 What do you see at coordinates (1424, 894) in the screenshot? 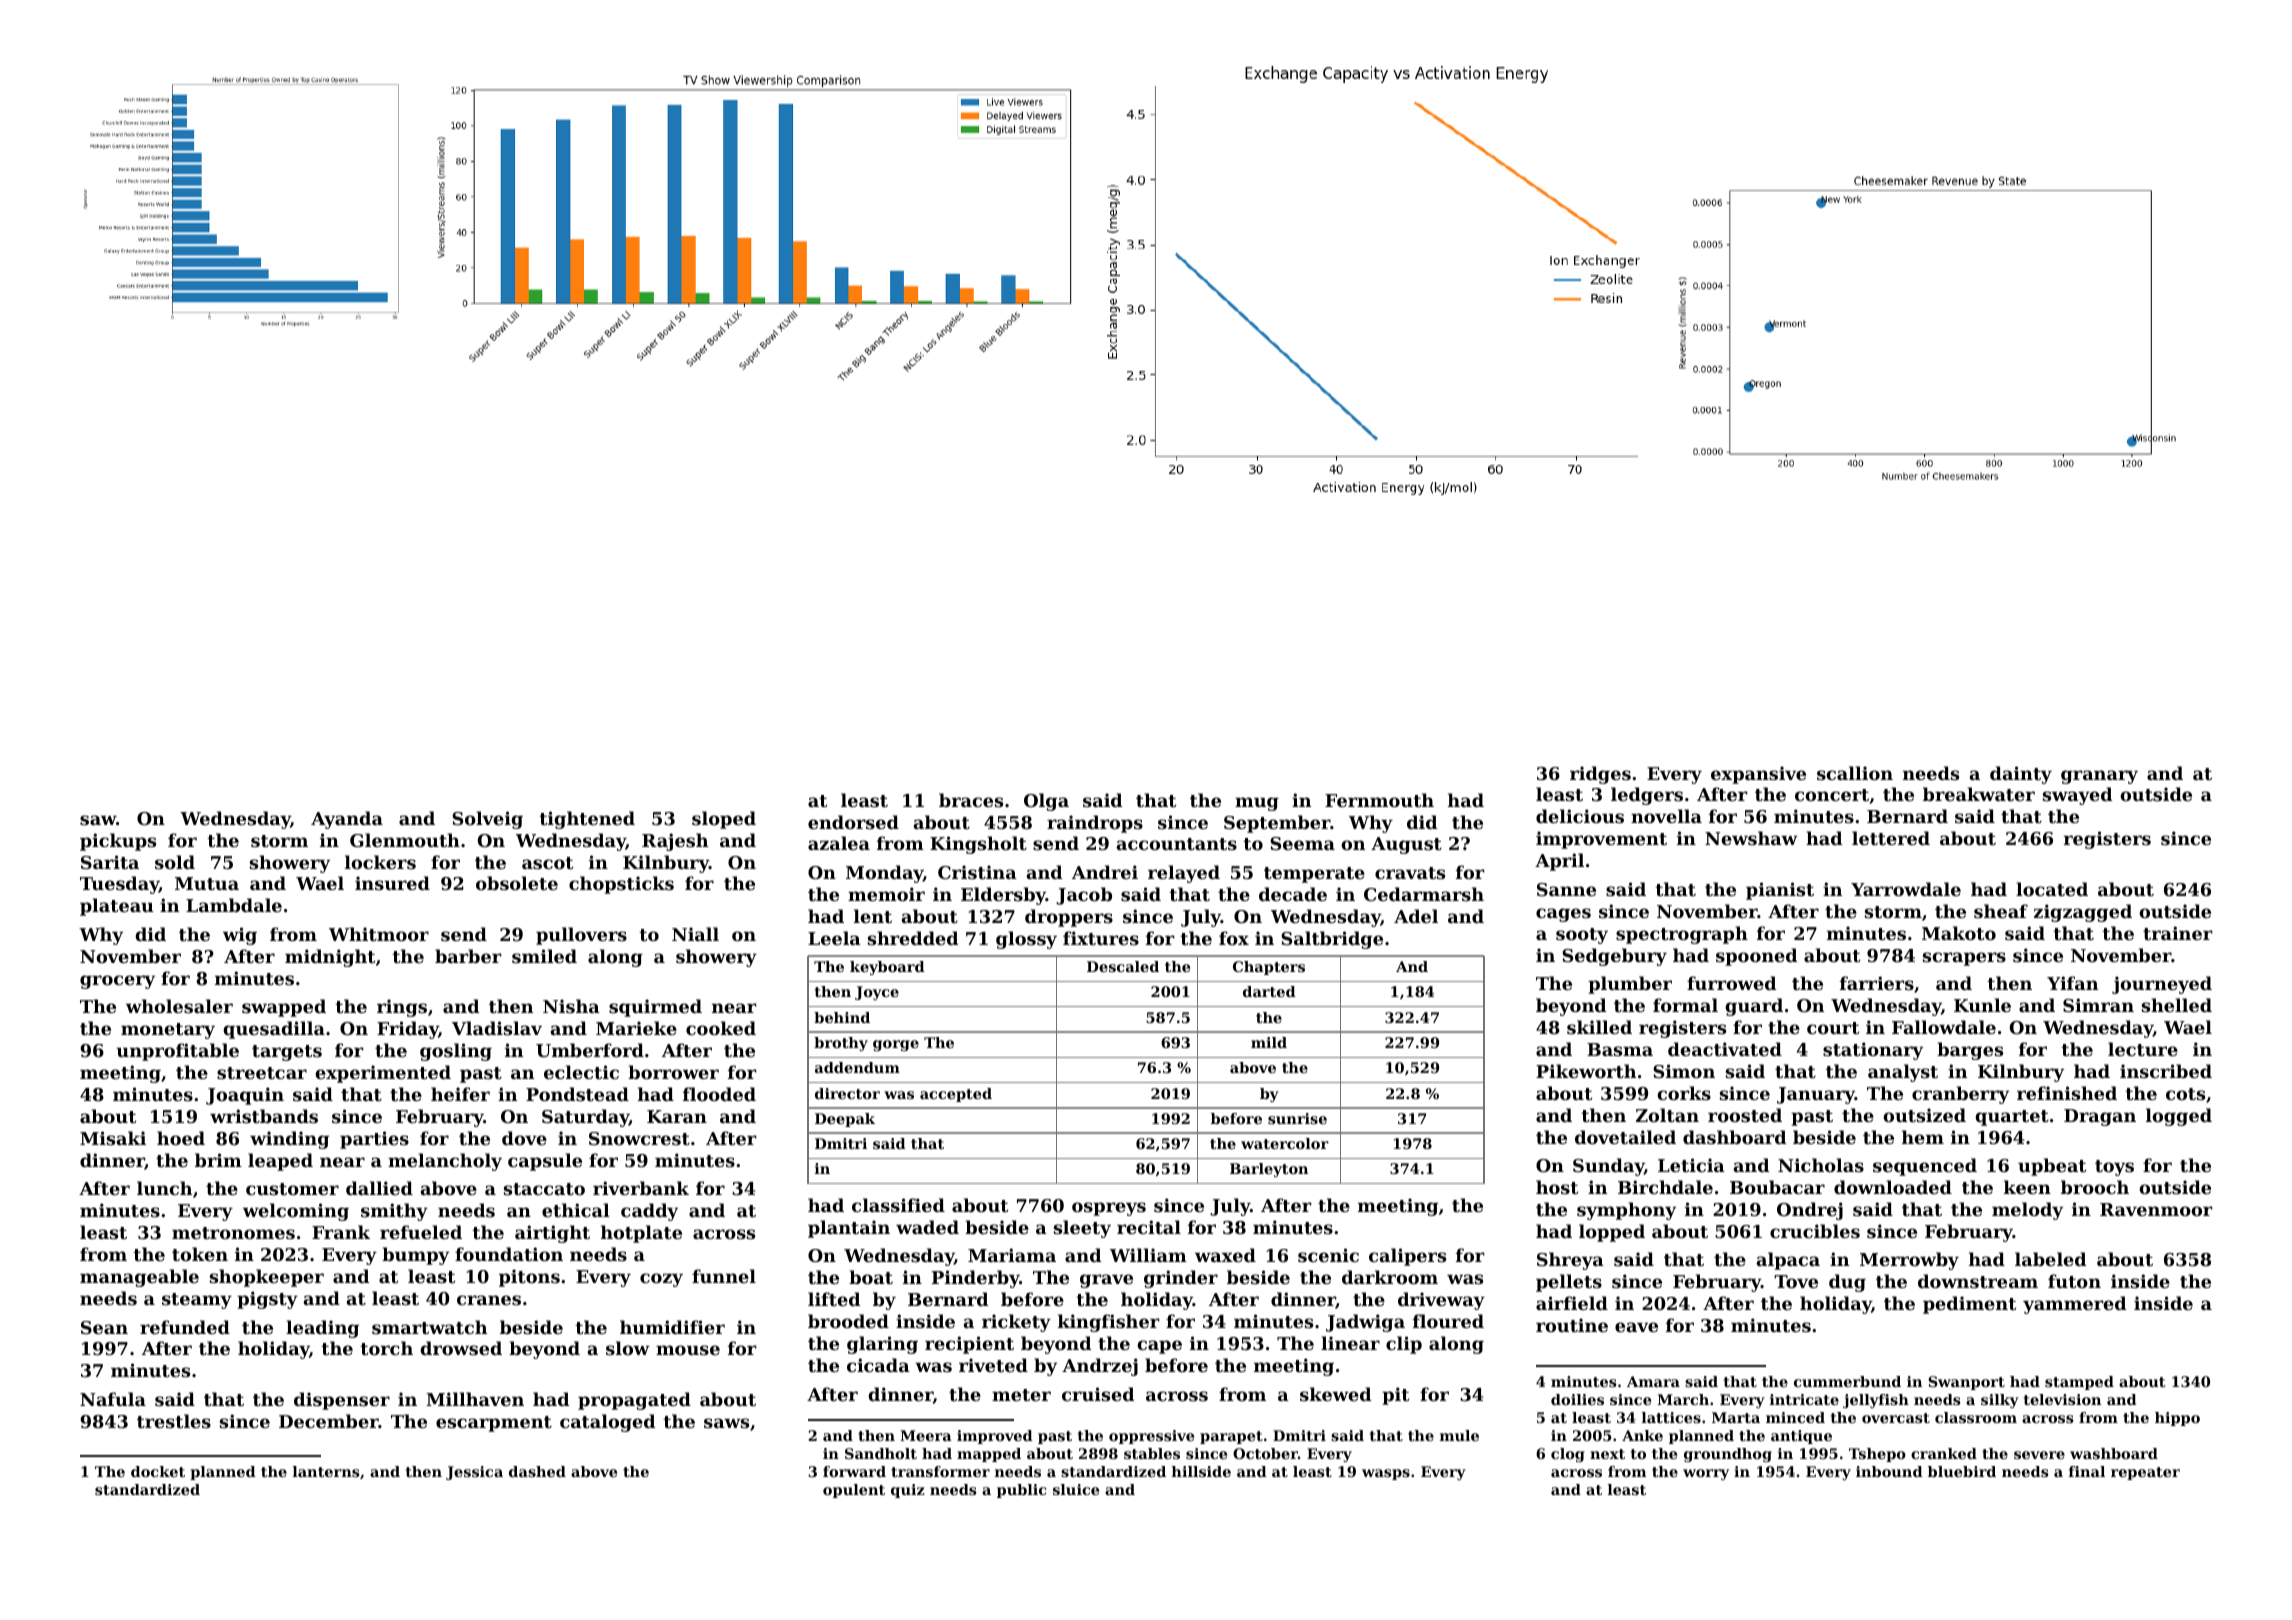
I see `Cedarmarsh` at bounding box center [1424, 894].
